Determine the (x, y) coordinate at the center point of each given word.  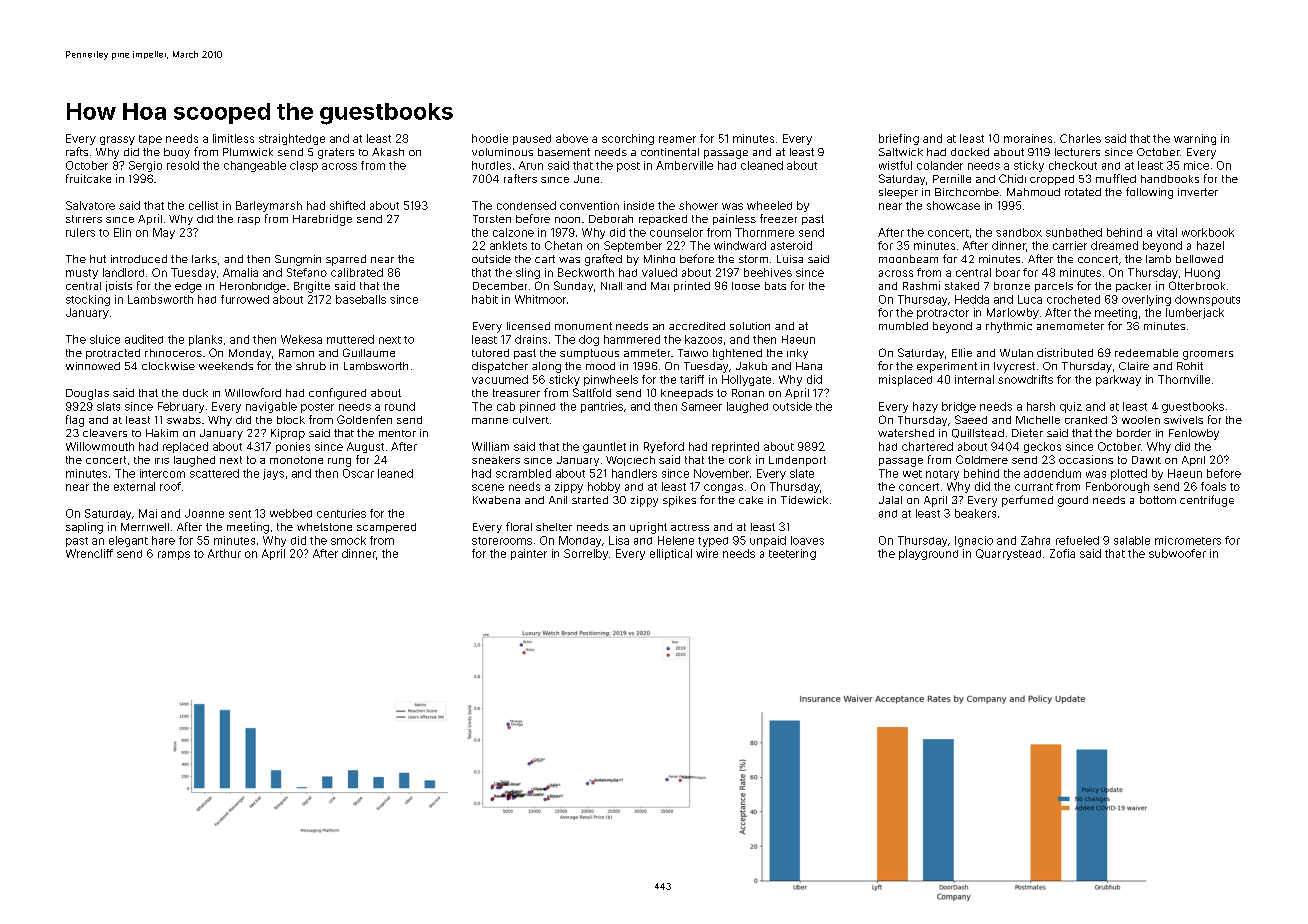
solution (750, 326)
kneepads (687, 394)
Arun (531, 165)
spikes (679, 501)
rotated (1083, 192)
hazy (925, 407)
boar (1008, 272)
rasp (249, 221)
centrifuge (1207, 501)
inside (639, 205)
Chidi (1012, 178)
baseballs (361, 299)
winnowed (93, 366)
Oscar (358, 473)
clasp (304, 166)
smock (348, 540)
